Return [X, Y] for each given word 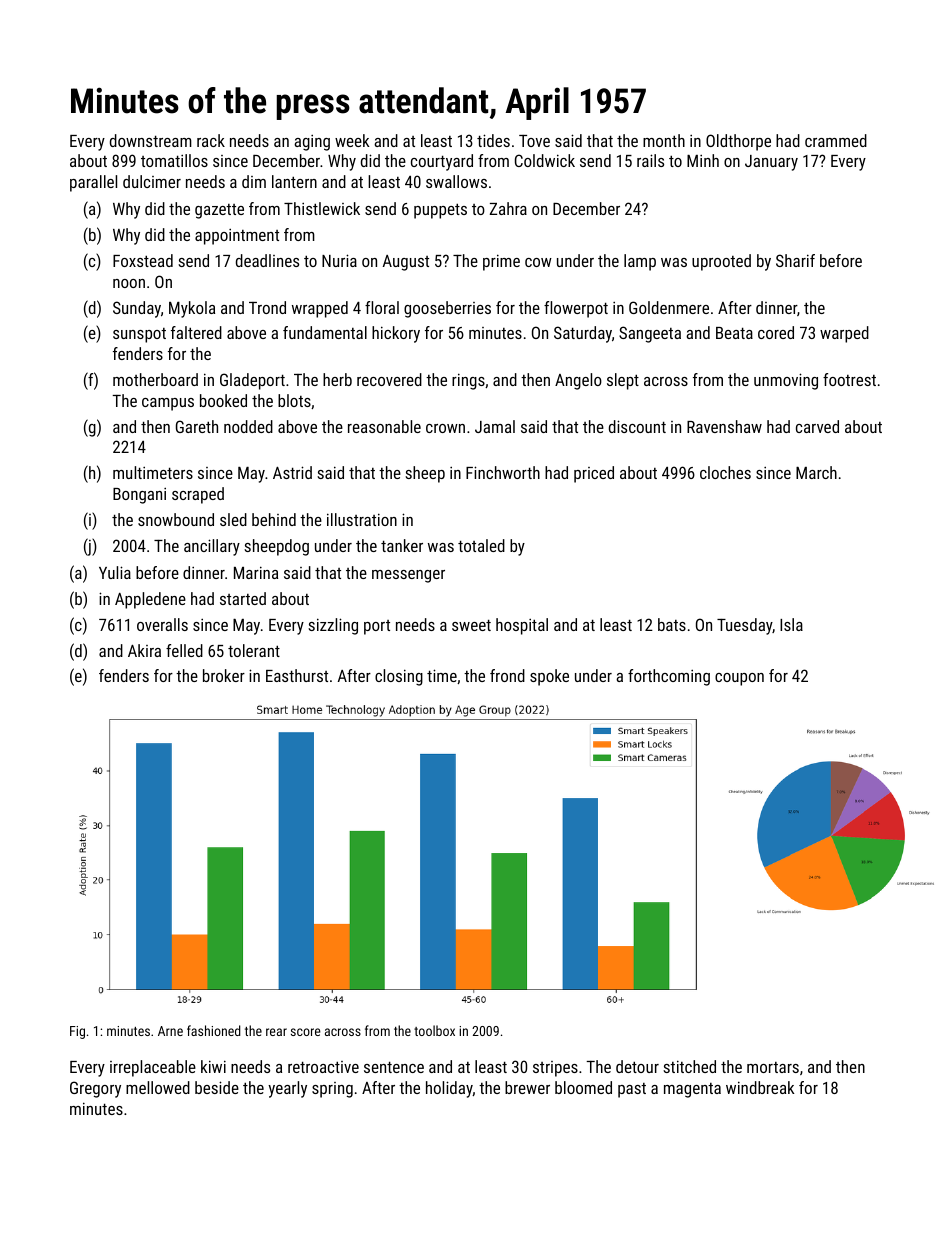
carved [817, 426]
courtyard [442, 162]
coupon [739, 679]
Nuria [339, 260]
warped [844, 334]
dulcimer [152, 181]
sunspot [139, 335]
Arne [170, 1031]
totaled [481, 545]
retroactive [323, 1067]
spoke [549, 677]
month [664, 140]
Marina [256, 572]
